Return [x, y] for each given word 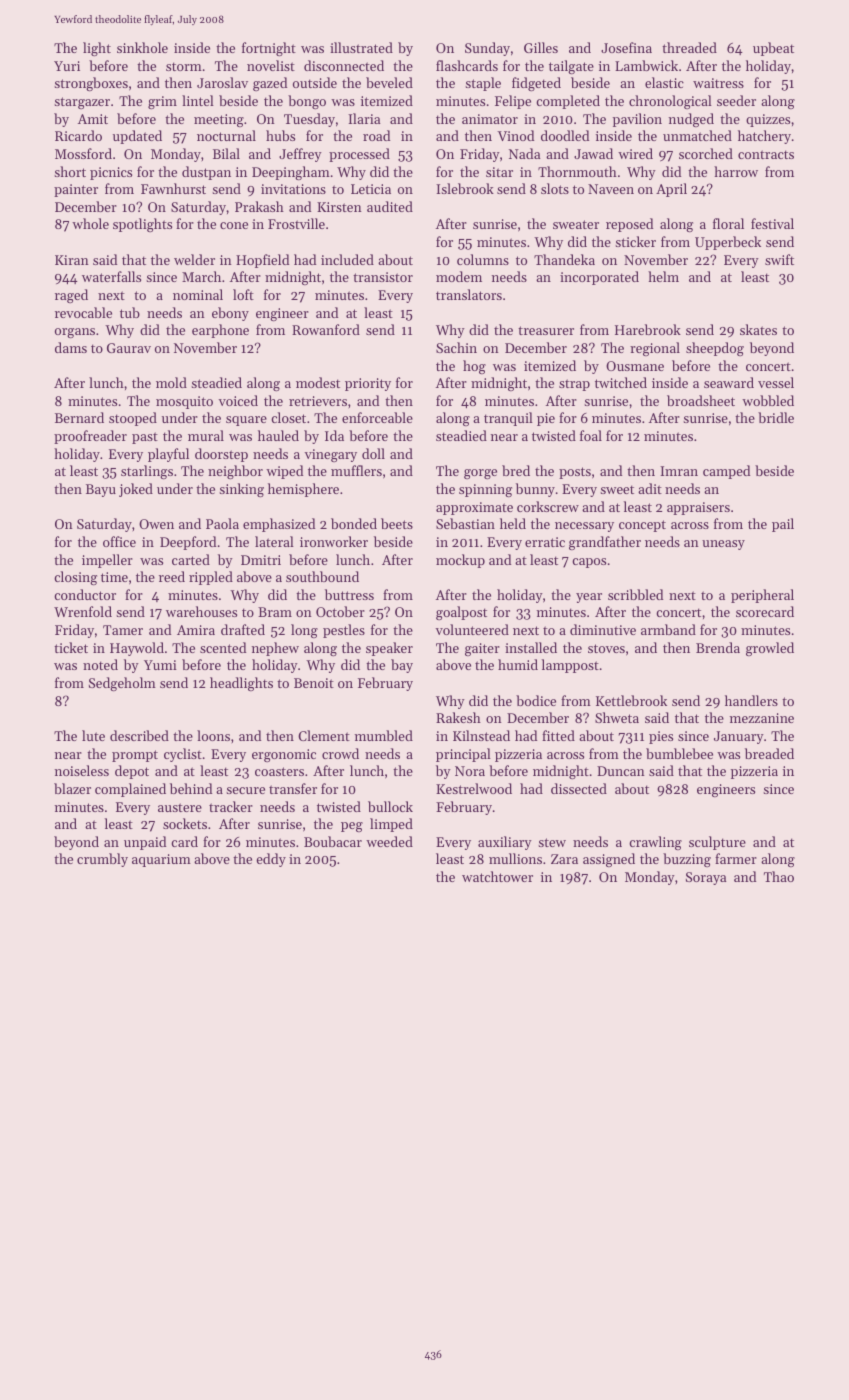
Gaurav [129, 348]
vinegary [331, 455]
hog [474, 367]
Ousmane [635, 366]
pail [783, 525]
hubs [280, 135]
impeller [107, 561]
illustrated [361, 47]
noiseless [82, 770]
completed [568, 102]
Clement [324, 735]
